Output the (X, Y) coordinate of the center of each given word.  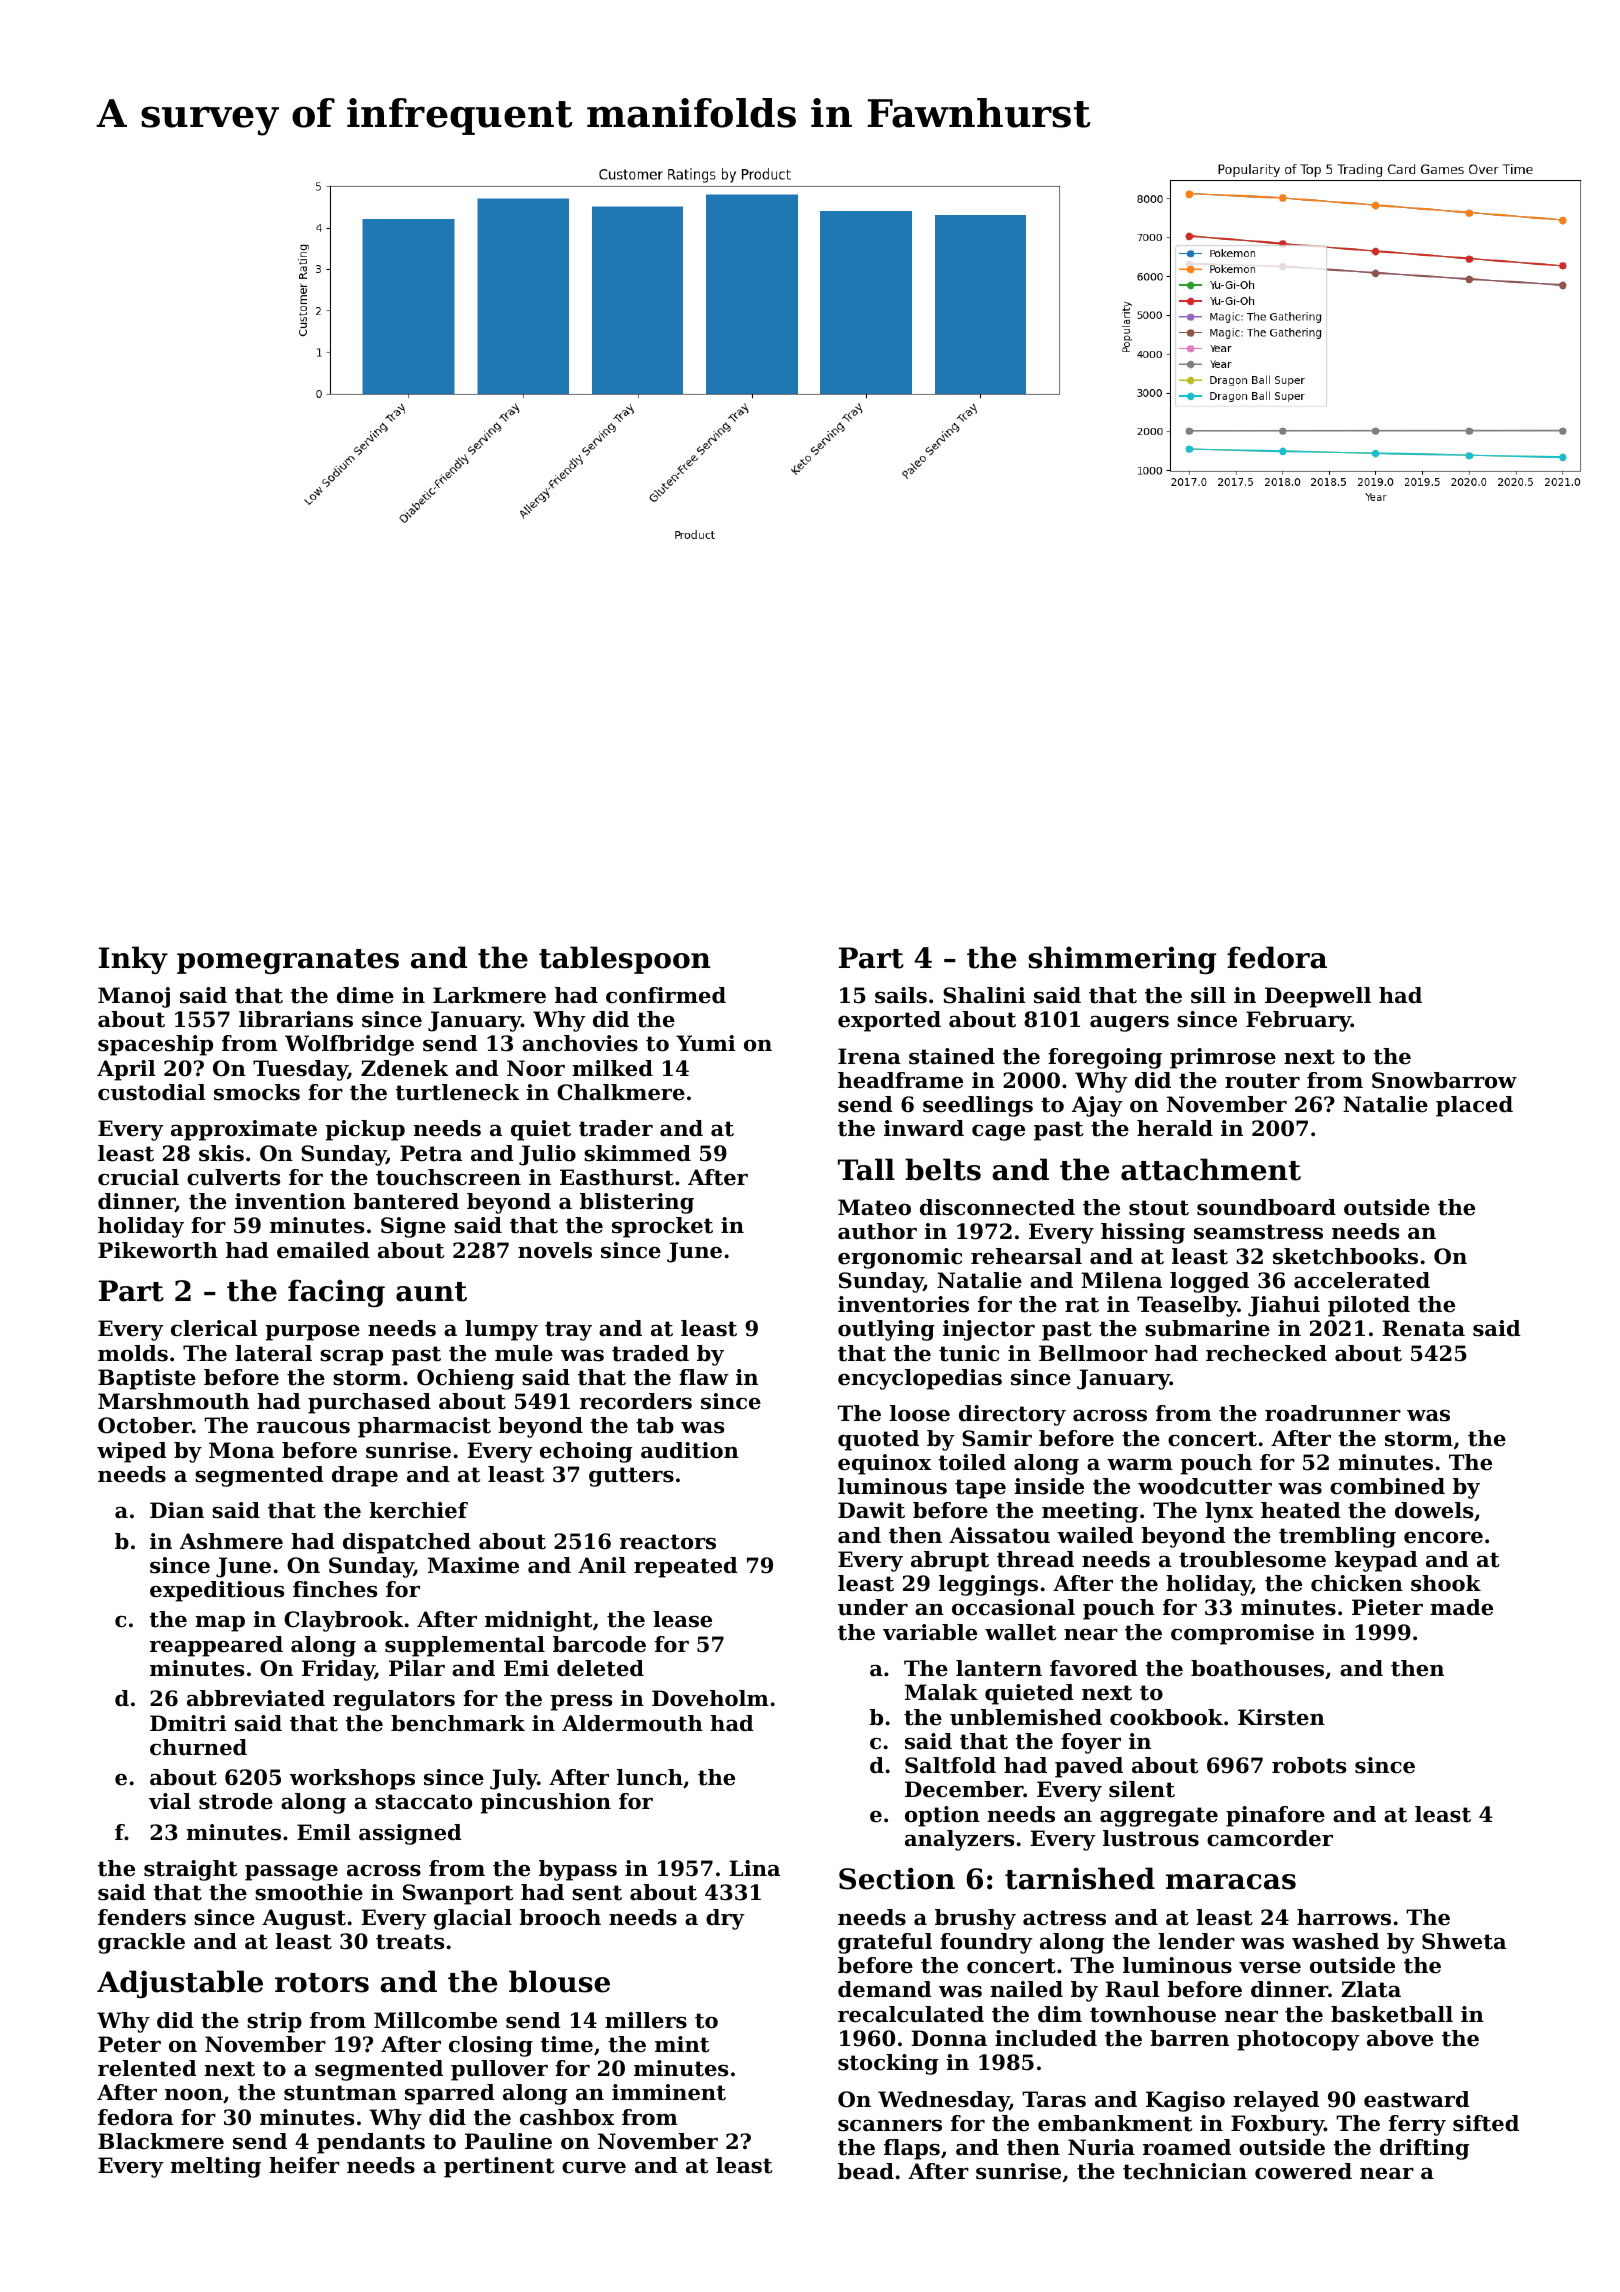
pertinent (499, 2167)
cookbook (1166, 1717)
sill (1208, 995)
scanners (890, 2126)
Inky (133, 960)
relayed (1276, 2101)
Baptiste (147, 1379)
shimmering (1122, 960)
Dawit (871, 1510)
